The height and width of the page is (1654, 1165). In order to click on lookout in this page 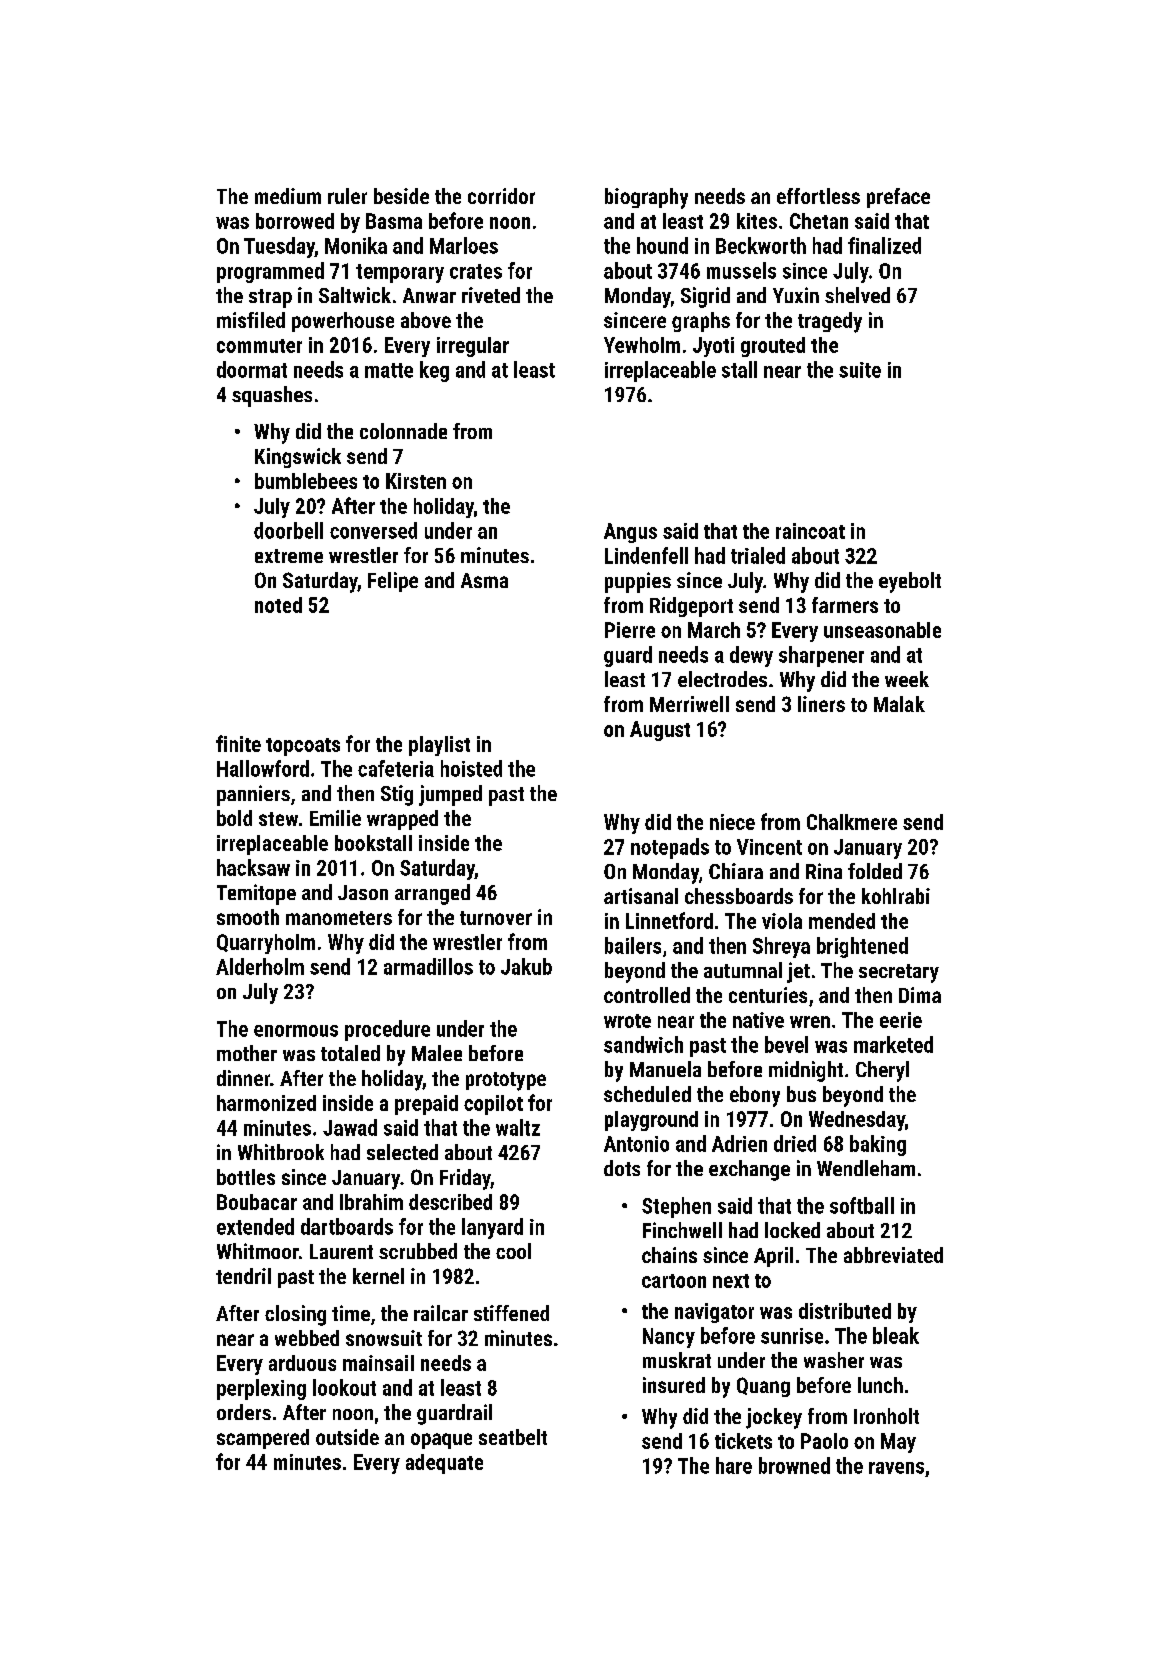, I will do `click(344, 1387)`.
